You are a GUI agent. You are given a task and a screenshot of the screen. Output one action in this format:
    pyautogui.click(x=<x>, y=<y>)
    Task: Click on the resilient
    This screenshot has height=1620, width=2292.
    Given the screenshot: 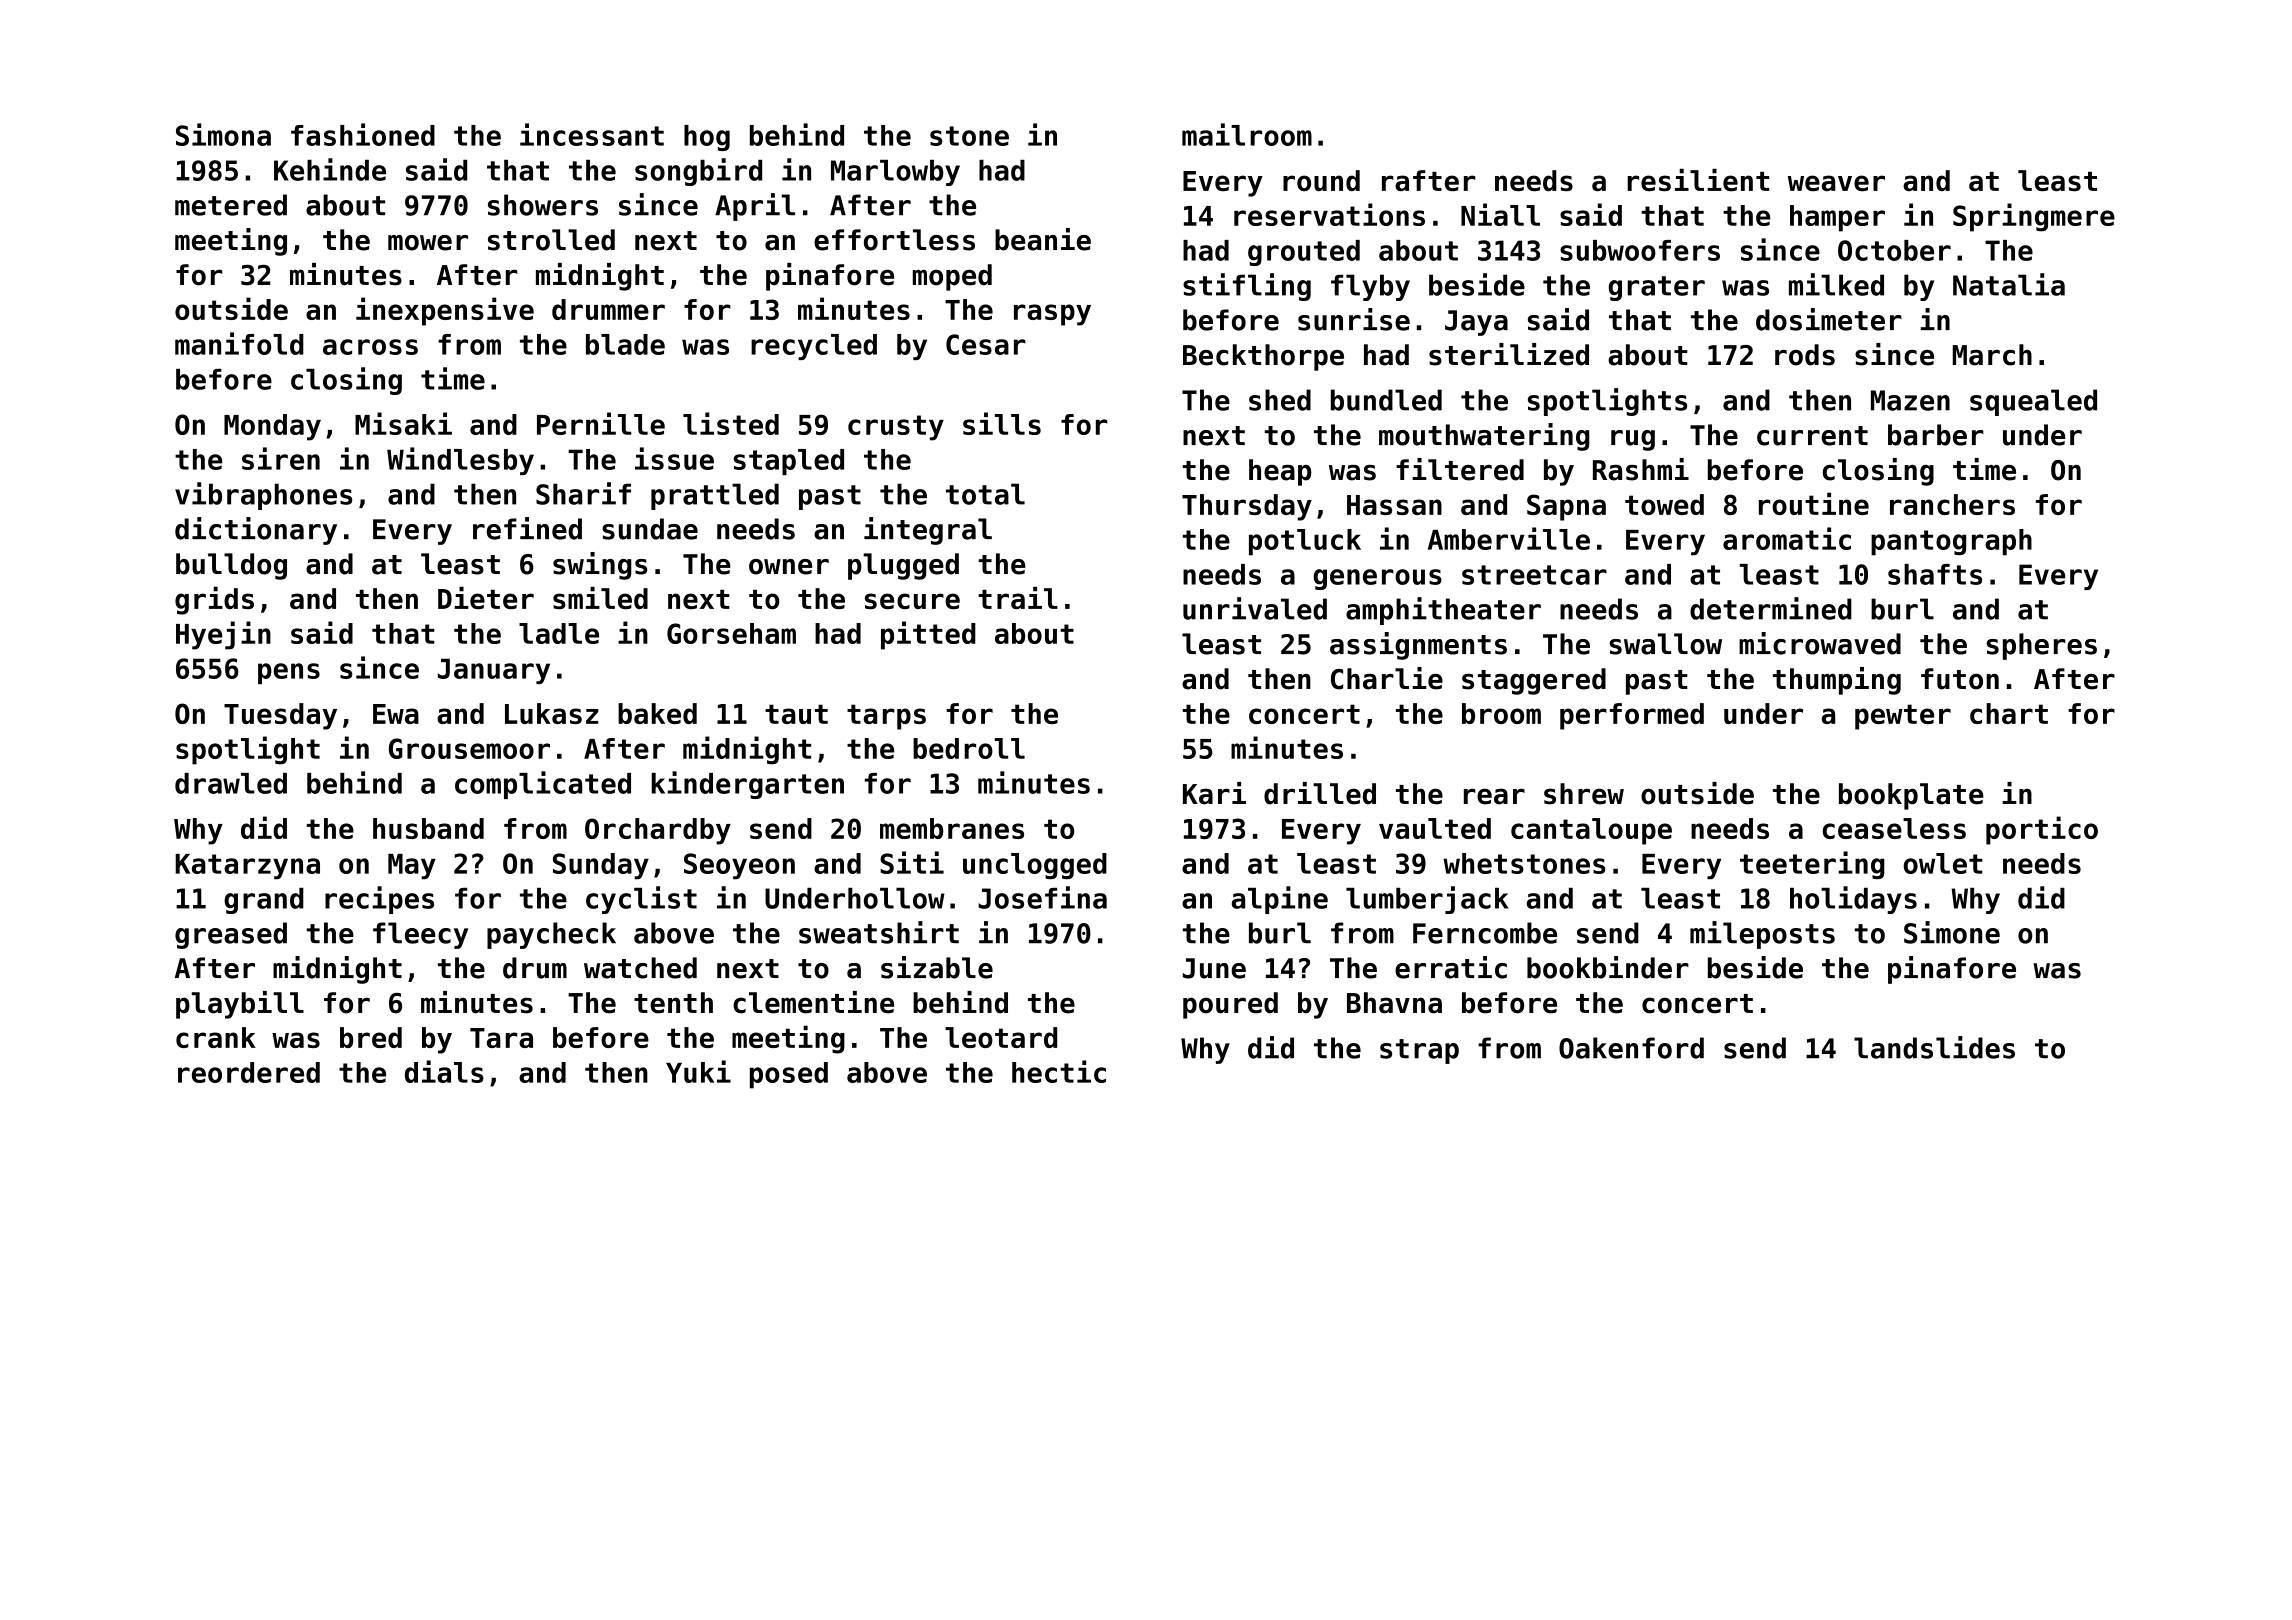 What is the action you would take?
    pyautogui.click(x=1698, y=180)
